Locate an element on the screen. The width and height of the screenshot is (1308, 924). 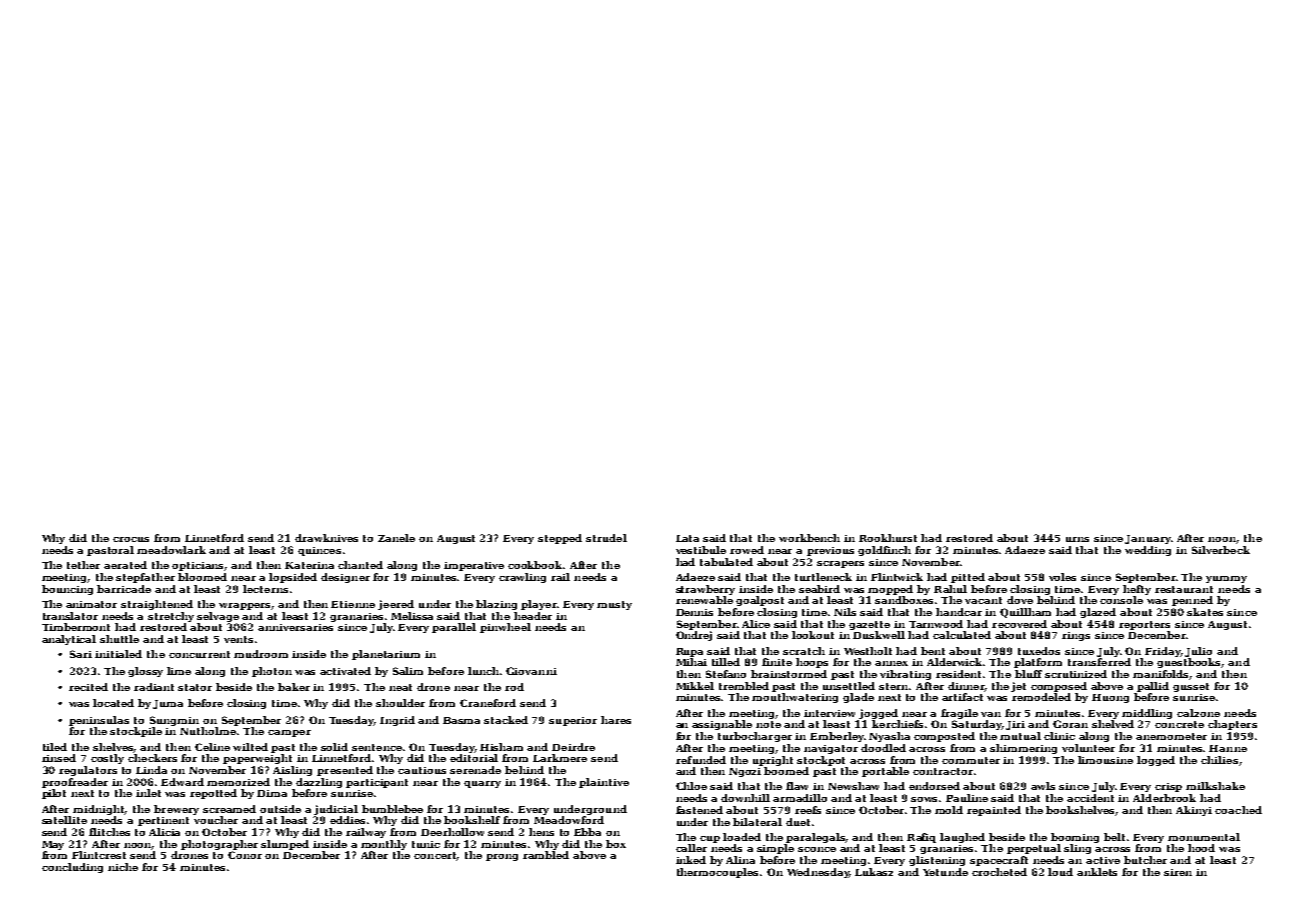
Juma is located at coordinates (168, 704).
